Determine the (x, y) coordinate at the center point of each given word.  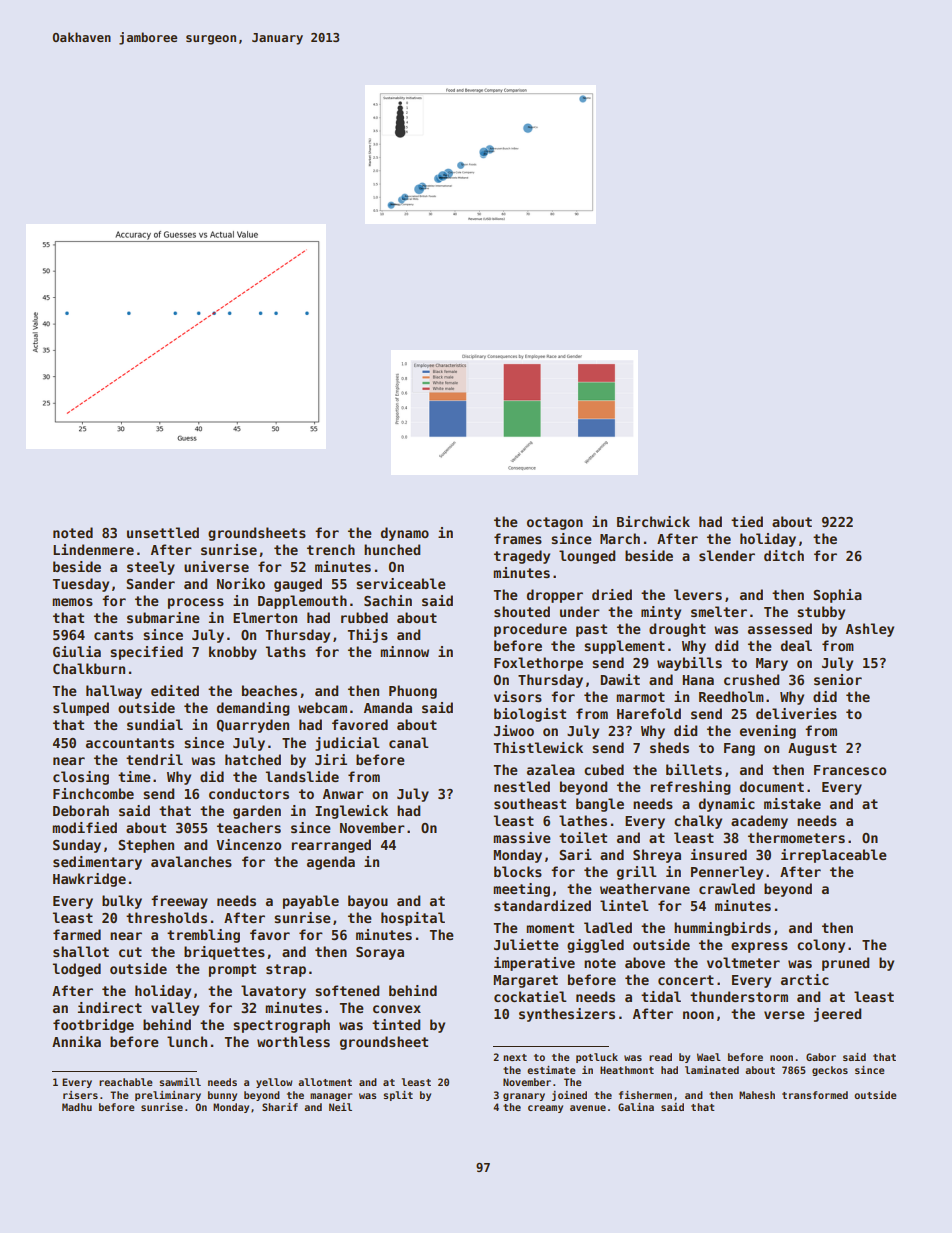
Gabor (821, 1057)
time (134, 776)
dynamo (405, 534)
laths (286, 651)
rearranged (331, 846)
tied (747, 521)
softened (347, 990)
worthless (293, 1041)
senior (838, 679)
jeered (837, 1015)
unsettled (163, 532)
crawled (727, 888)
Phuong (413, 692)
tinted (396, 1024)
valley (175, 1009)
